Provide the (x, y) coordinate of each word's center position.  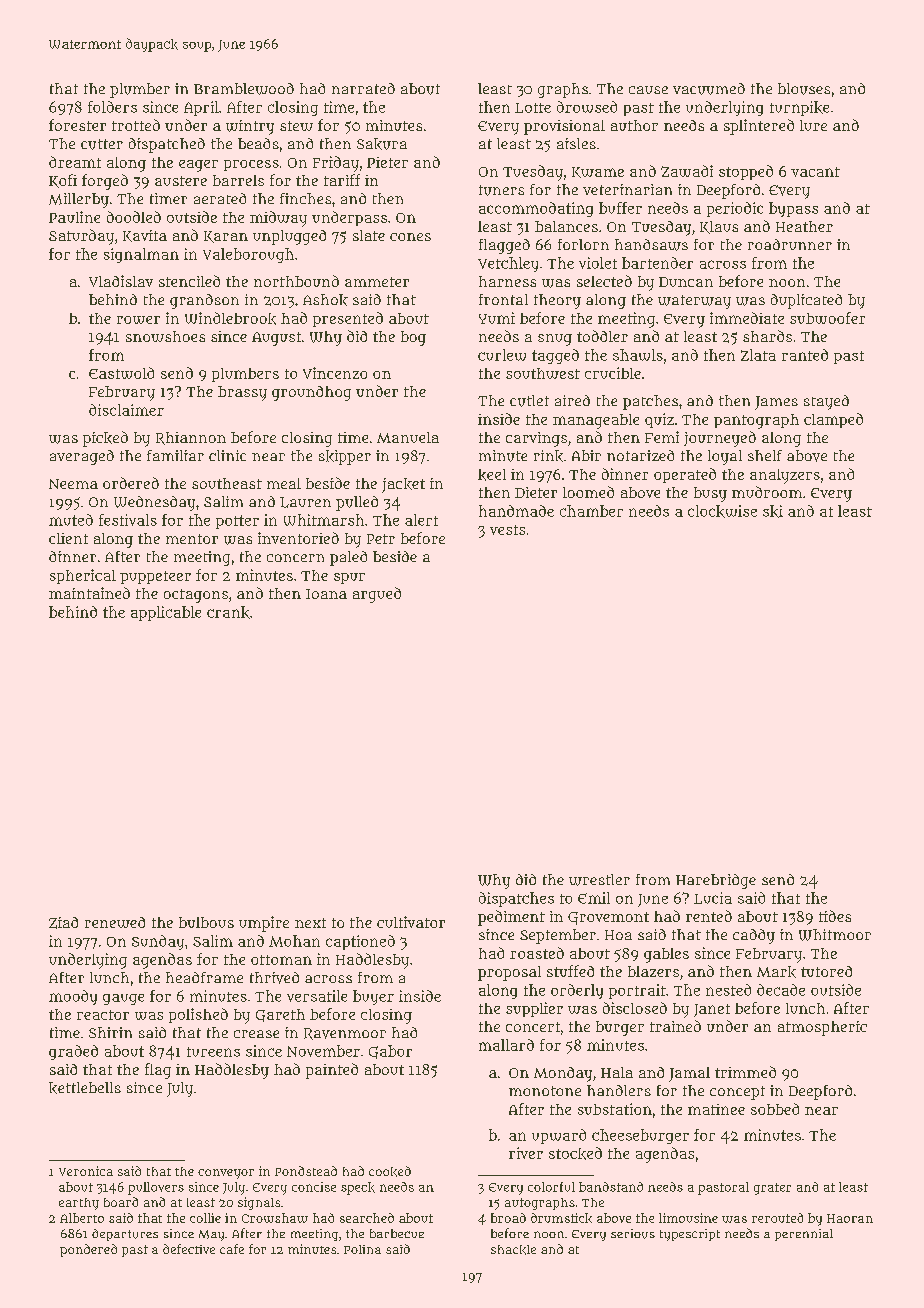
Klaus (719, 227)
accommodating (536, 209)
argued (377, 595)
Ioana (326, 594)
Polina (362, 1249)
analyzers (785, 476)
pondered (88, 1250)
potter (237, 522)
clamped (833, 420)
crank (228, 612)
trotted (136, 125)
